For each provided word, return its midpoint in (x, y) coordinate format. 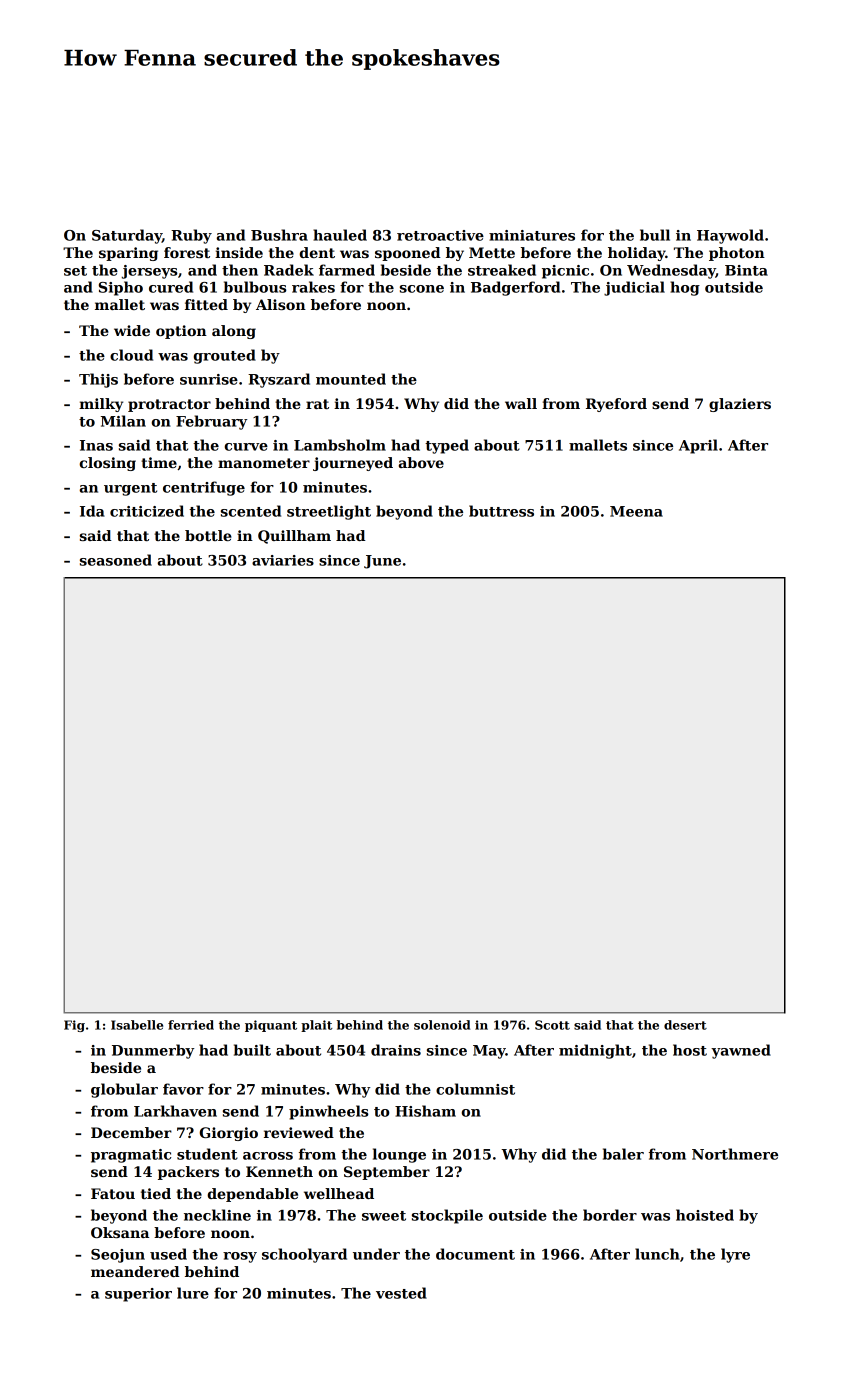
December (131, 1132)
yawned (741, 1051)
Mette (492, 252)
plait (316, 1026)
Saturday (127, 236)
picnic (565, 272)
